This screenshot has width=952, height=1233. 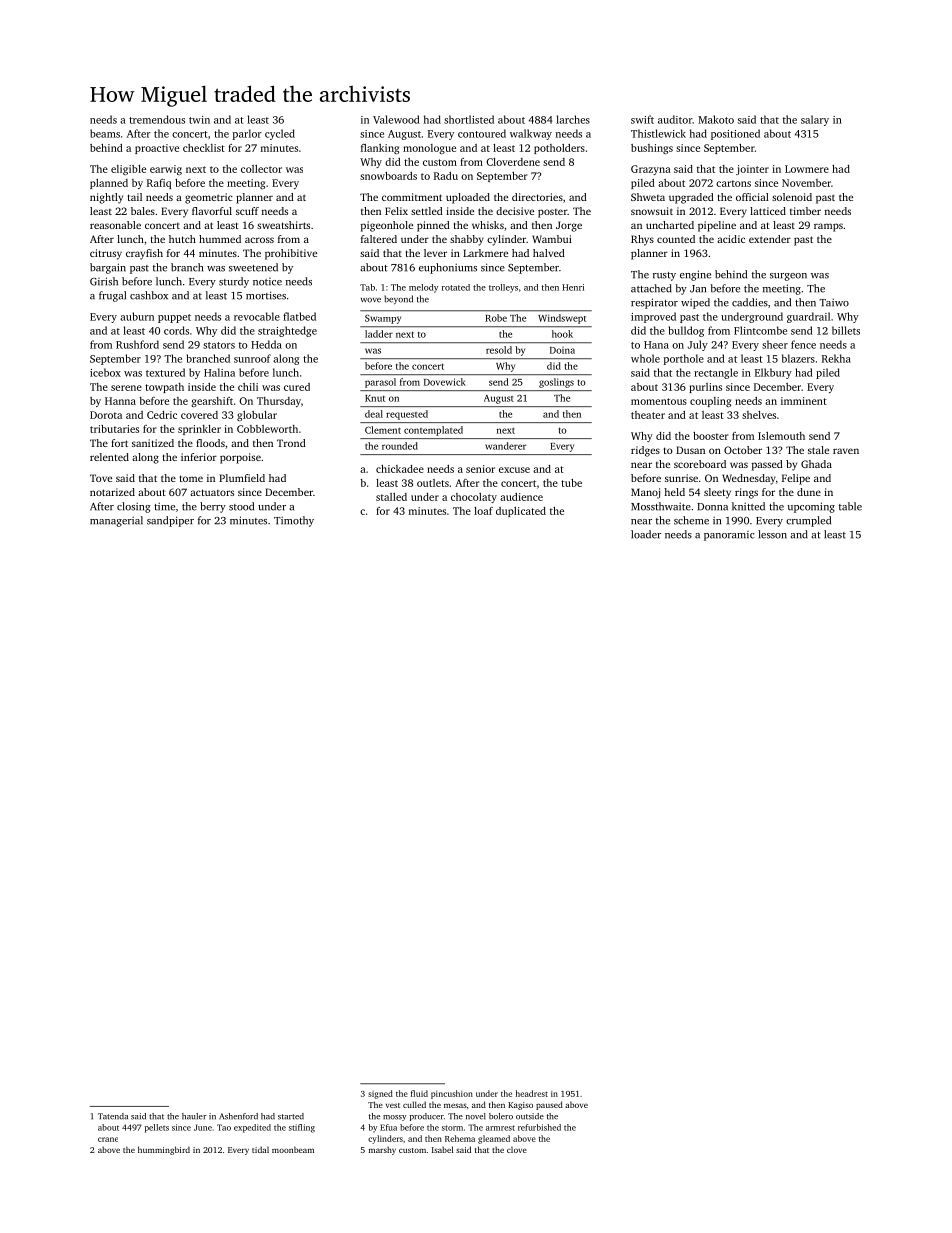 I want to click on loaf, so click(x=483, y=511).
